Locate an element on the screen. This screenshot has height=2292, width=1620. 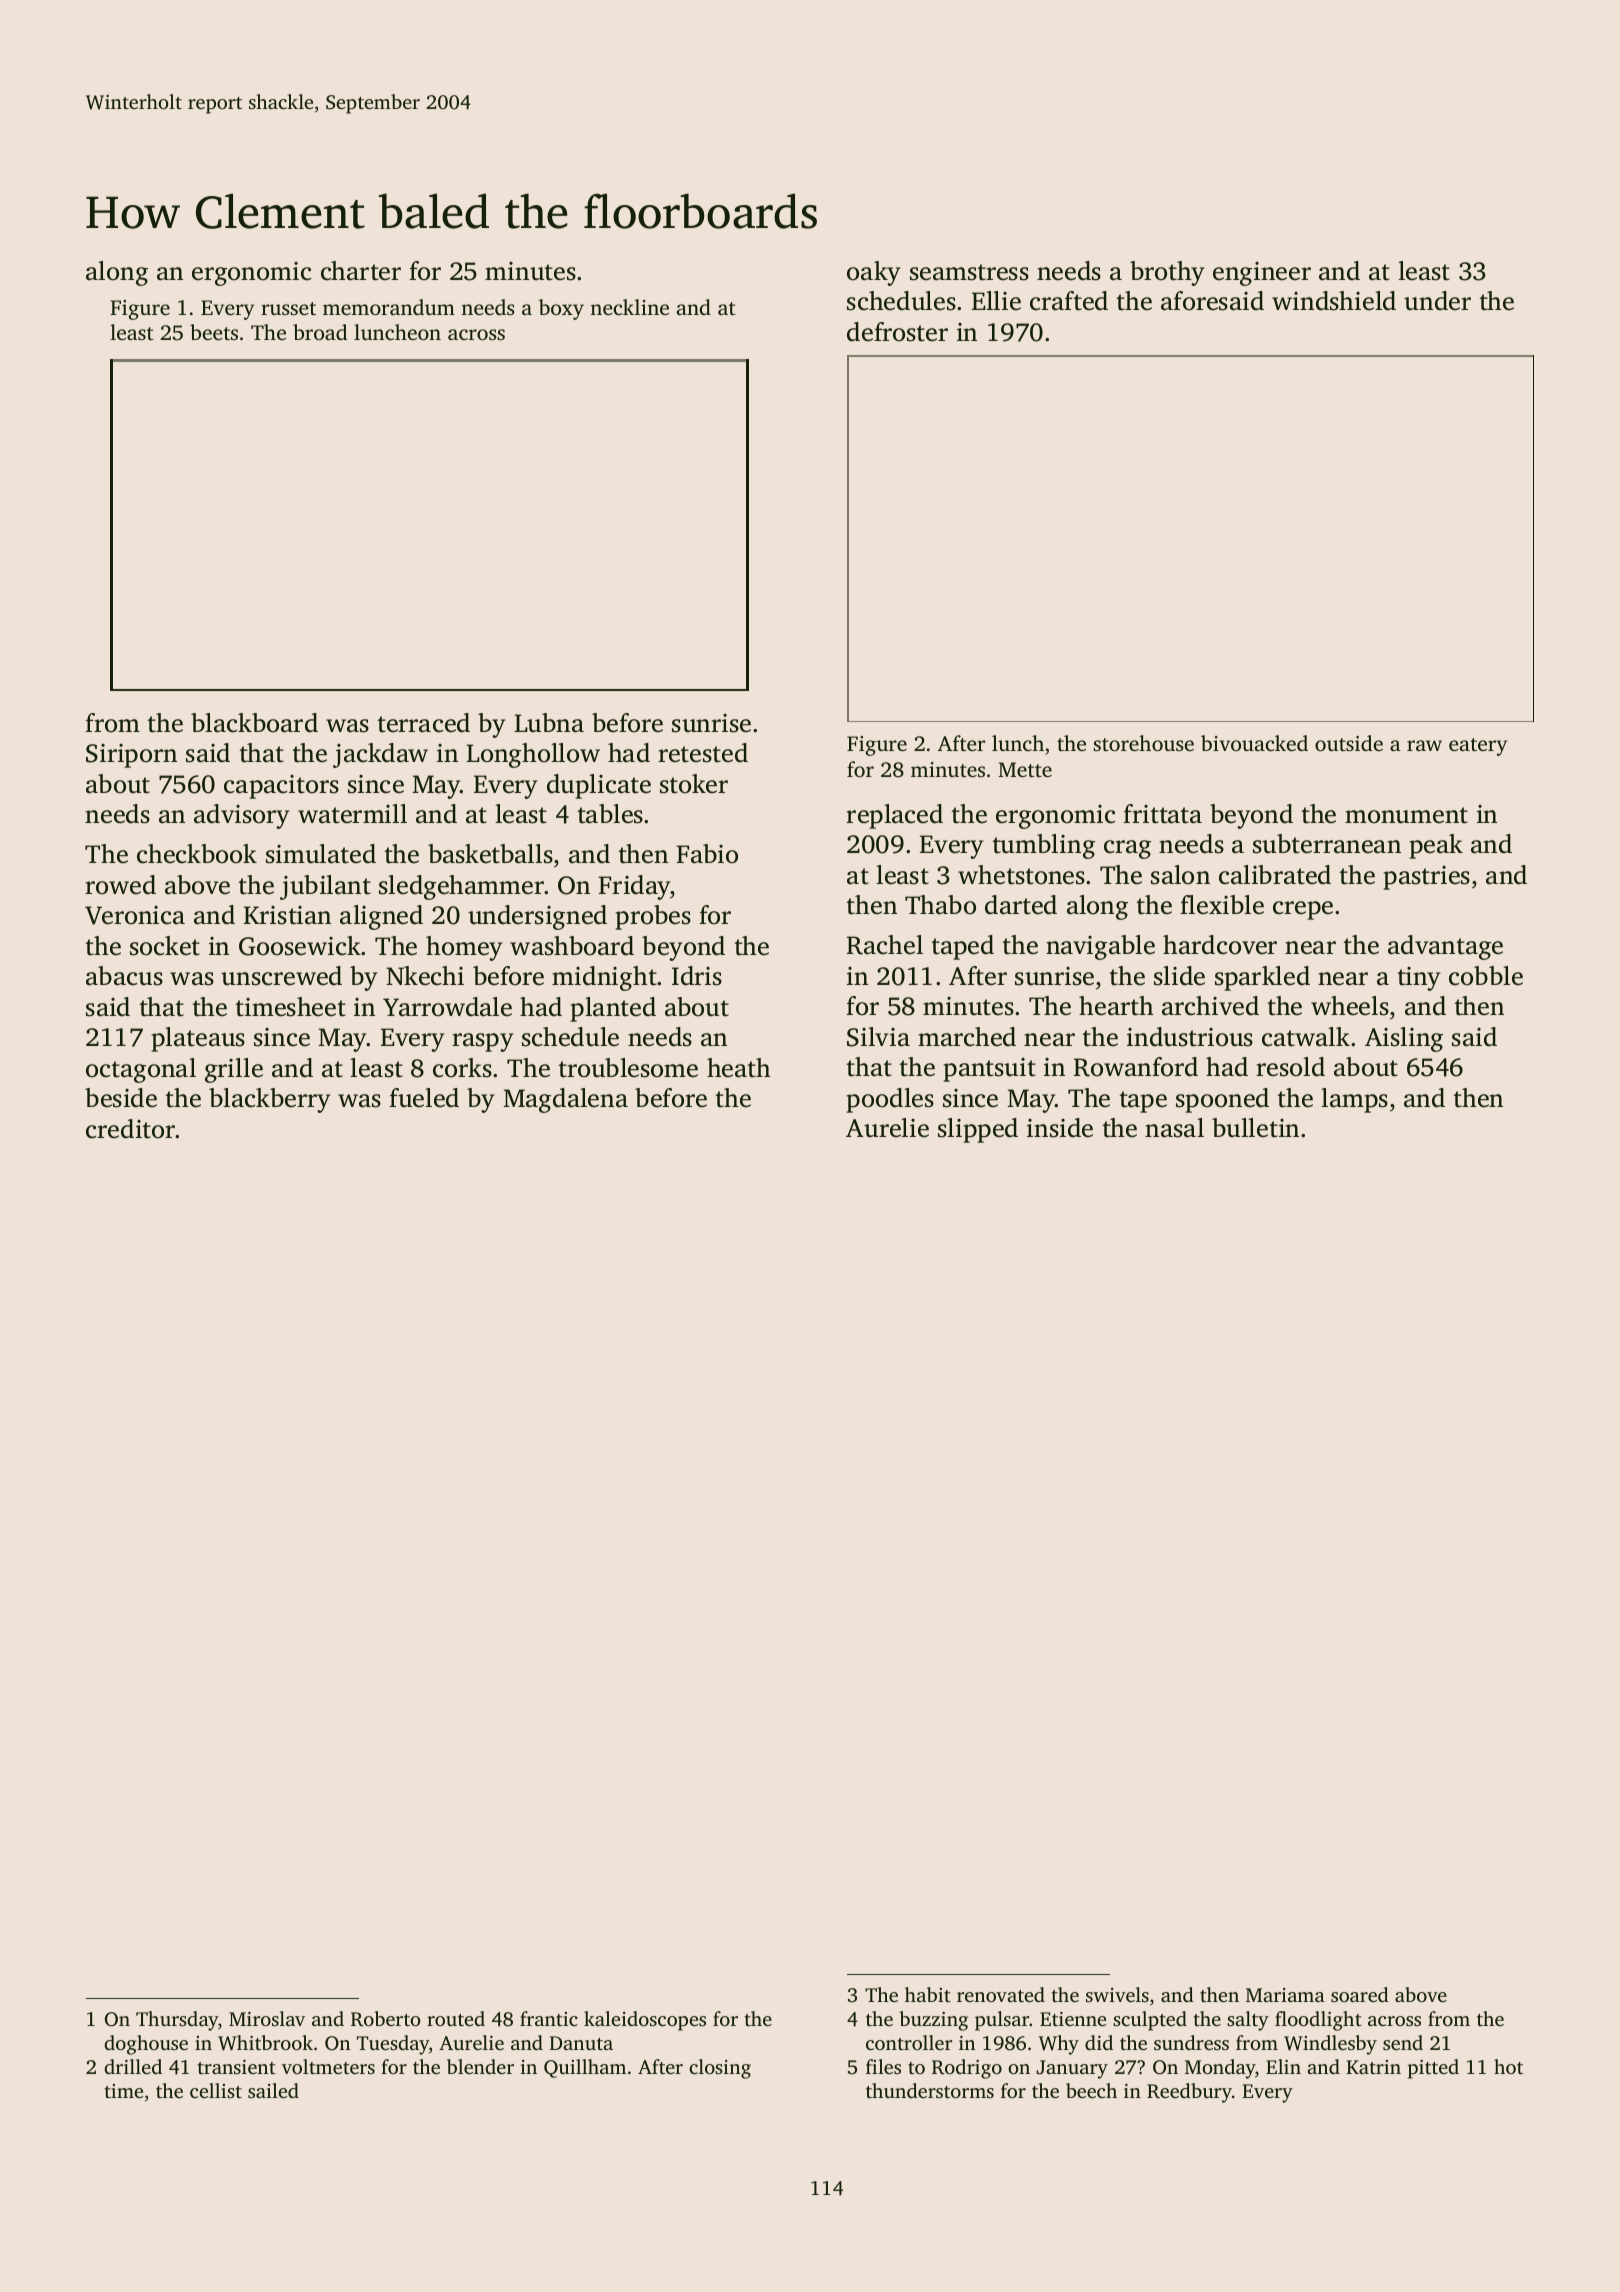
beets is located at coordinates (214, 332).
